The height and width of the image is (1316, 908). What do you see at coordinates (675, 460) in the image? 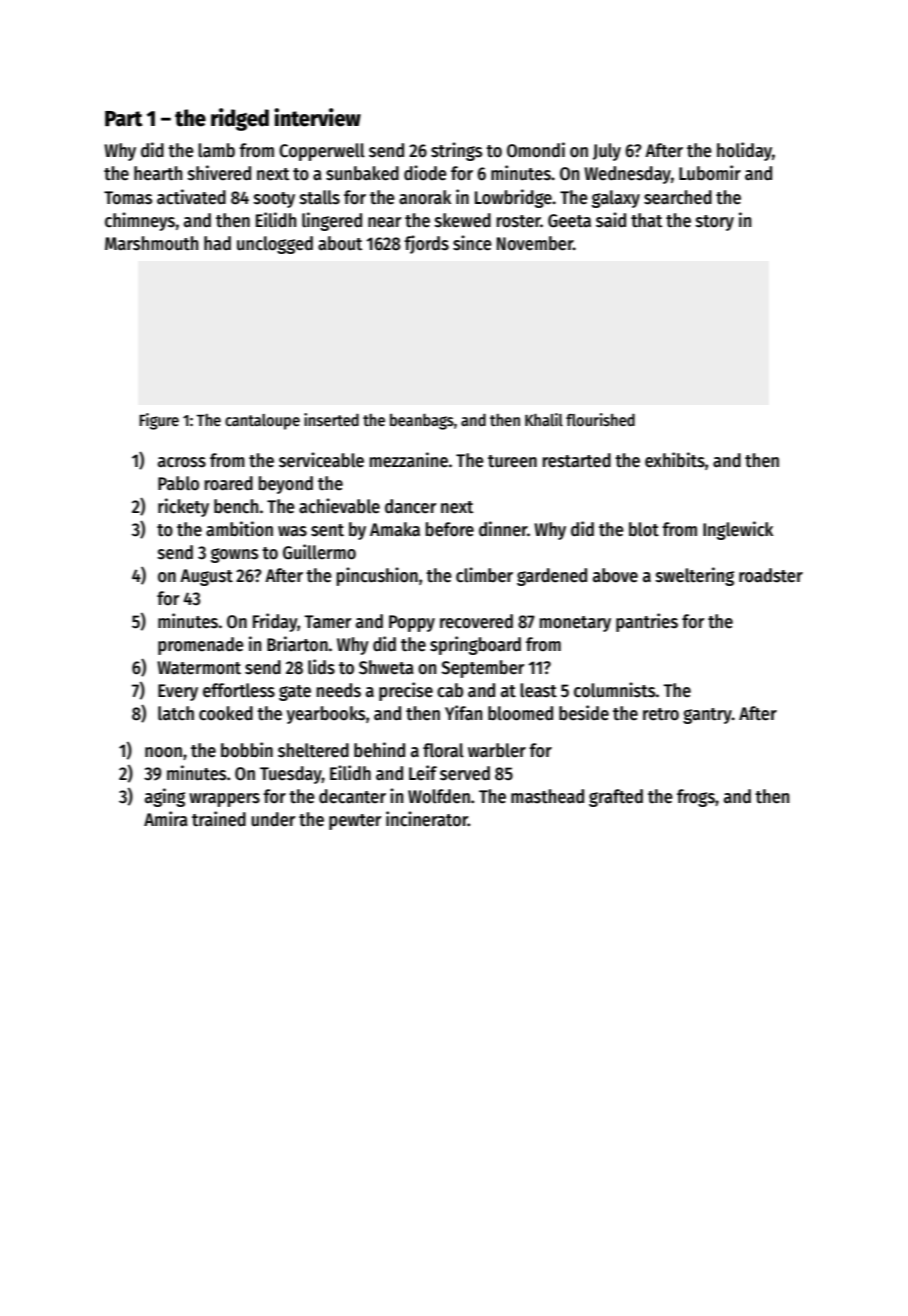
I see `exhibits` at bounding box center [675, 460].
